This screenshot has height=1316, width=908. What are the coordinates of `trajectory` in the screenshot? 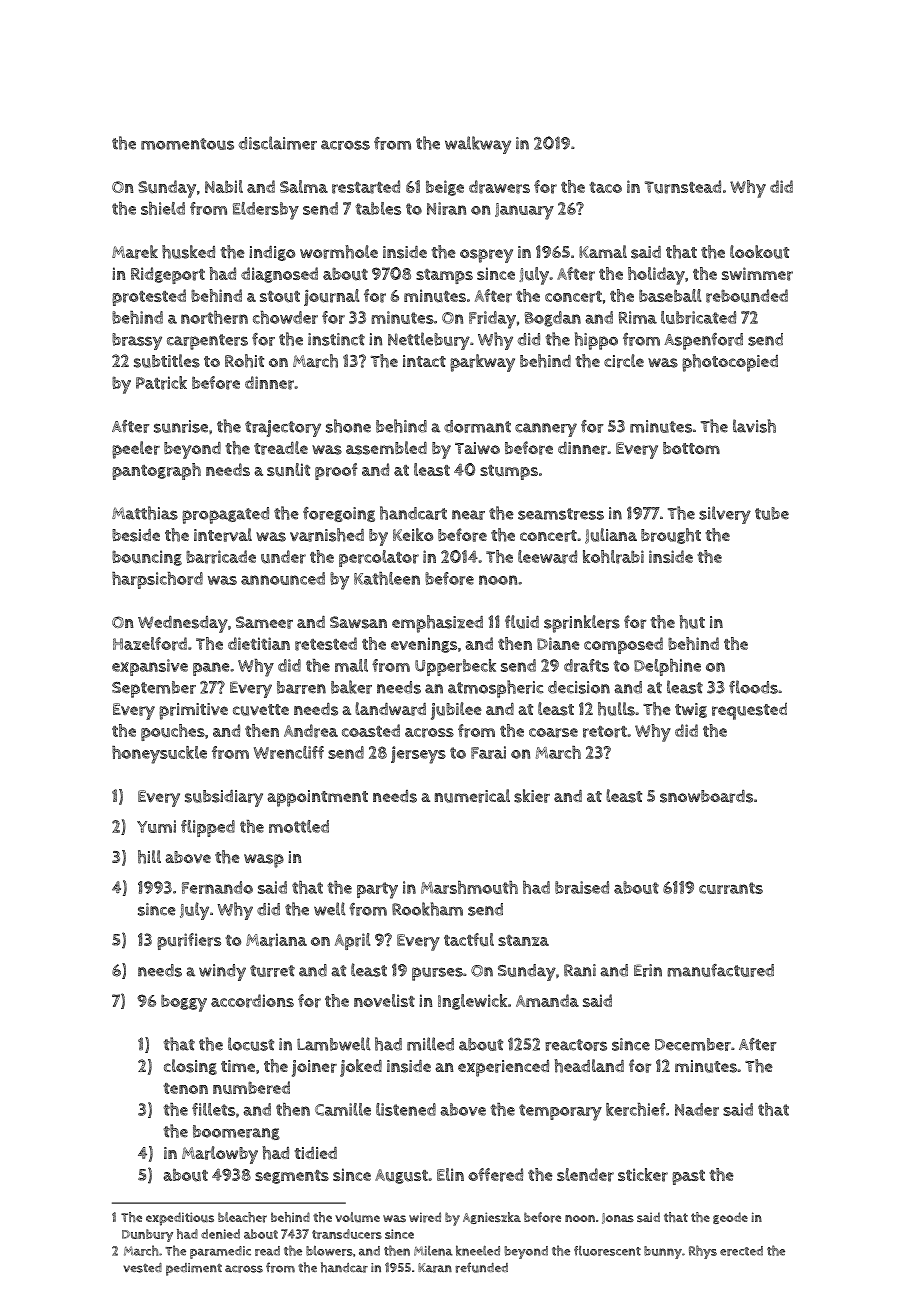 It's located at (283, 428).
